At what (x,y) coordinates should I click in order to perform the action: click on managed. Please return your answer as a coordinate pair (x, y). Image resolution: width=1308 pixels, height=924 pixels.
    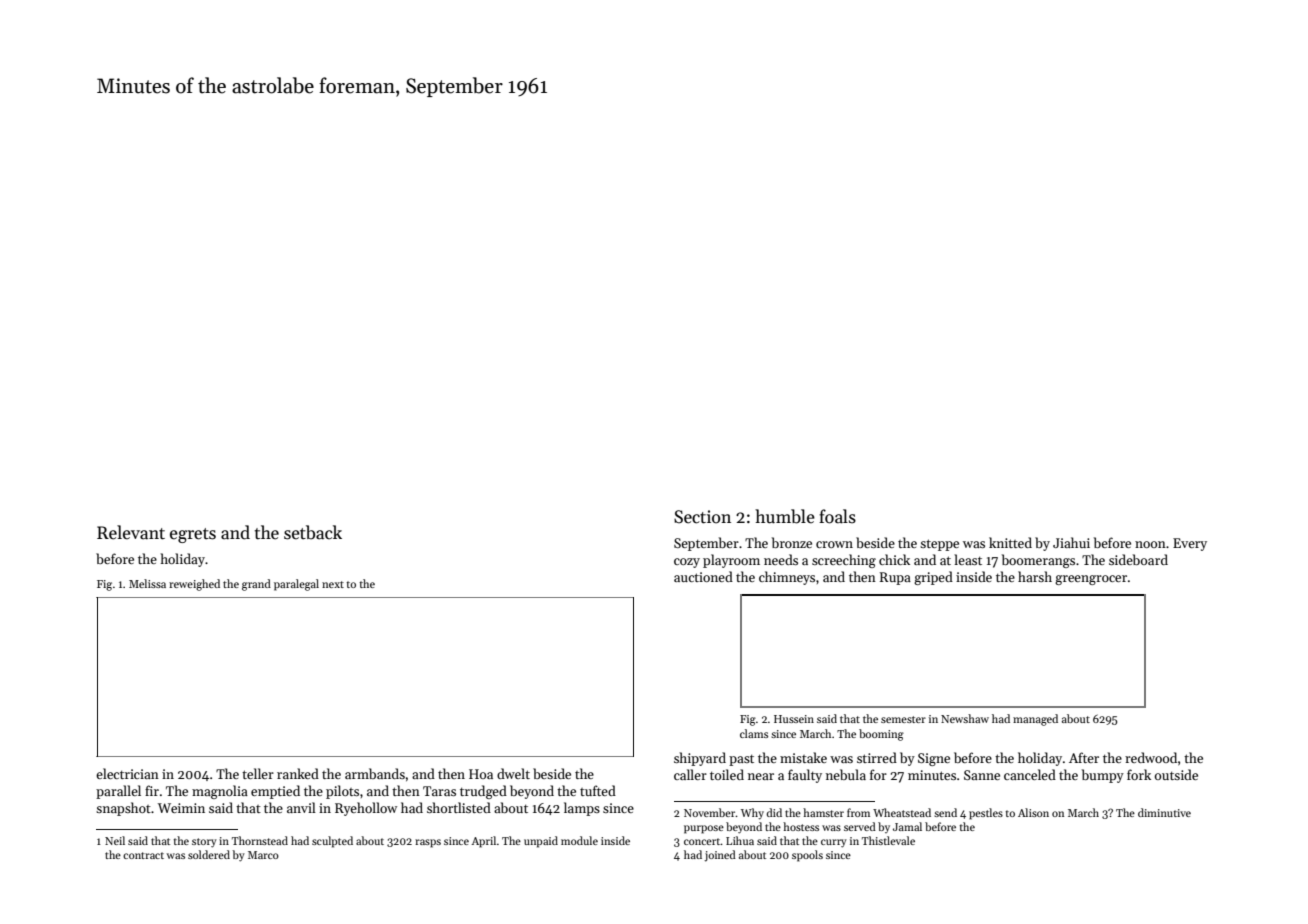
    Looking at the image, I should click on (1035, 720).
